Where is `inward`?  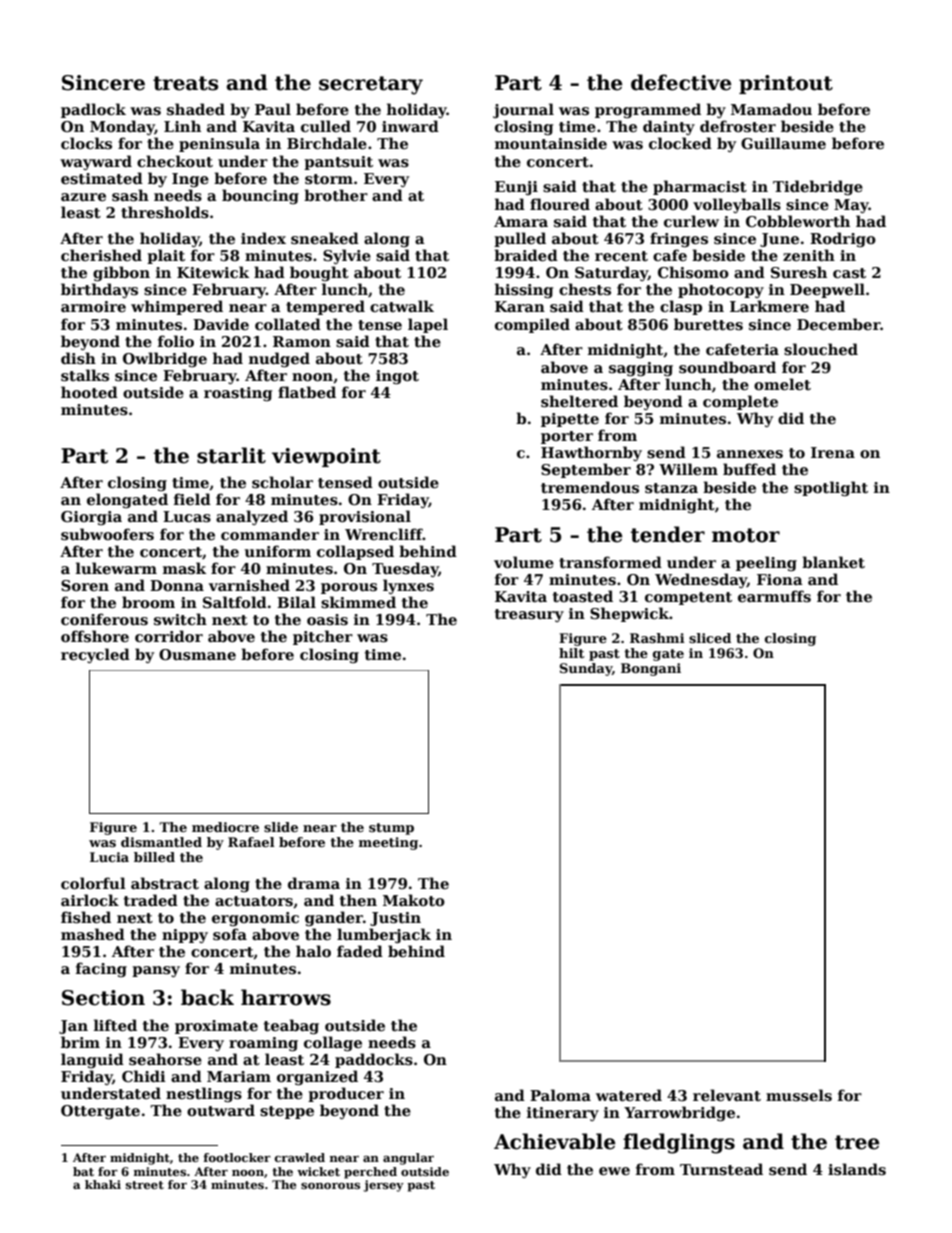
inward is located at coordinates (410, 126).
